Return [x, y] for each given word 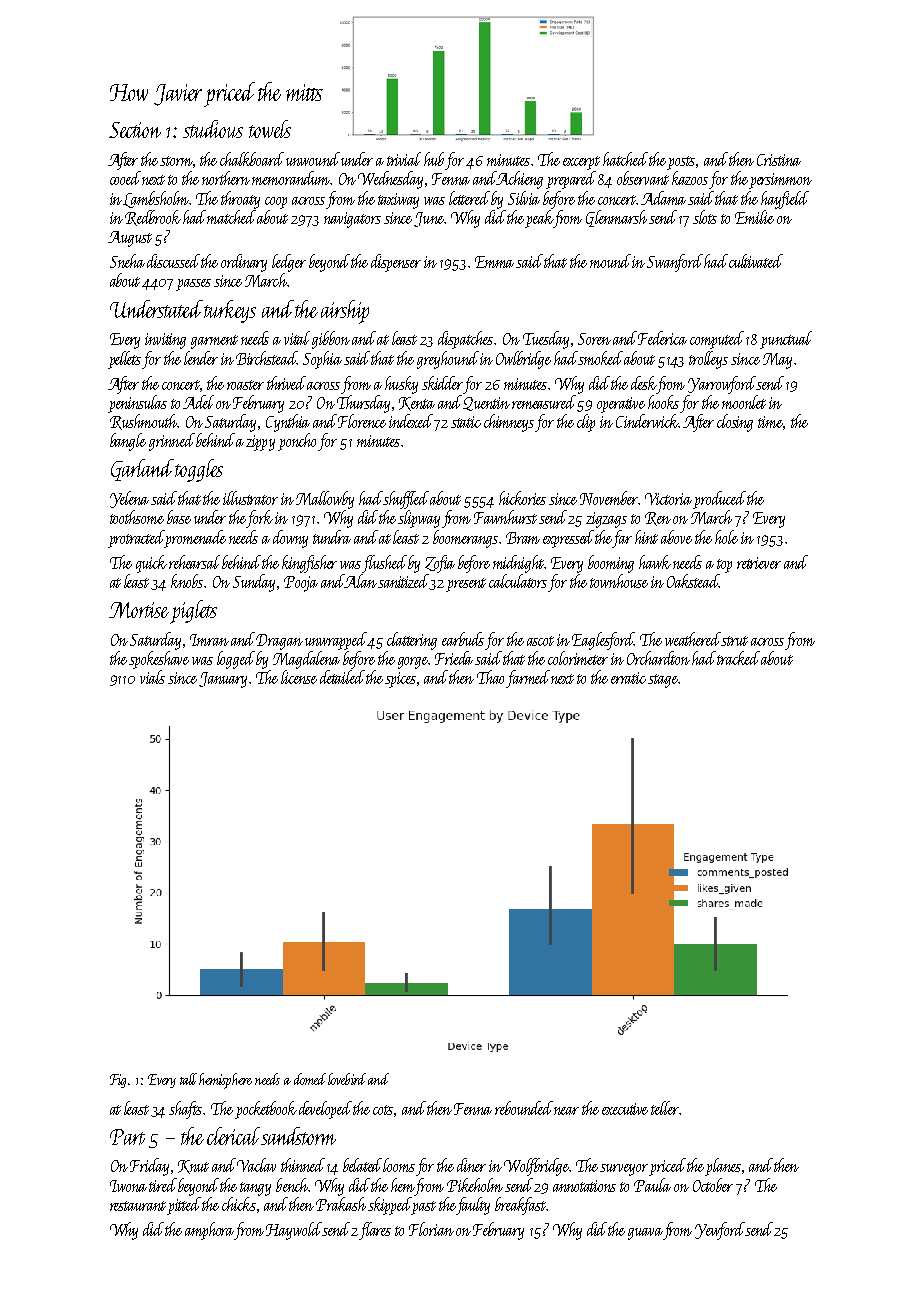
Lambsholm [156, 199]
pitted [184, 1206]
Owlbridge [523, 360]
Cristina [779, 160]
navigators [352, 220]
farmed [528, 679]
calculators [518, 581]
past [424, 1208]
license [299, 677]
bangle [128, 442]
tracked [738, 658]
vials [152, 677]
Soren [594, 339]
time [770, 422]
